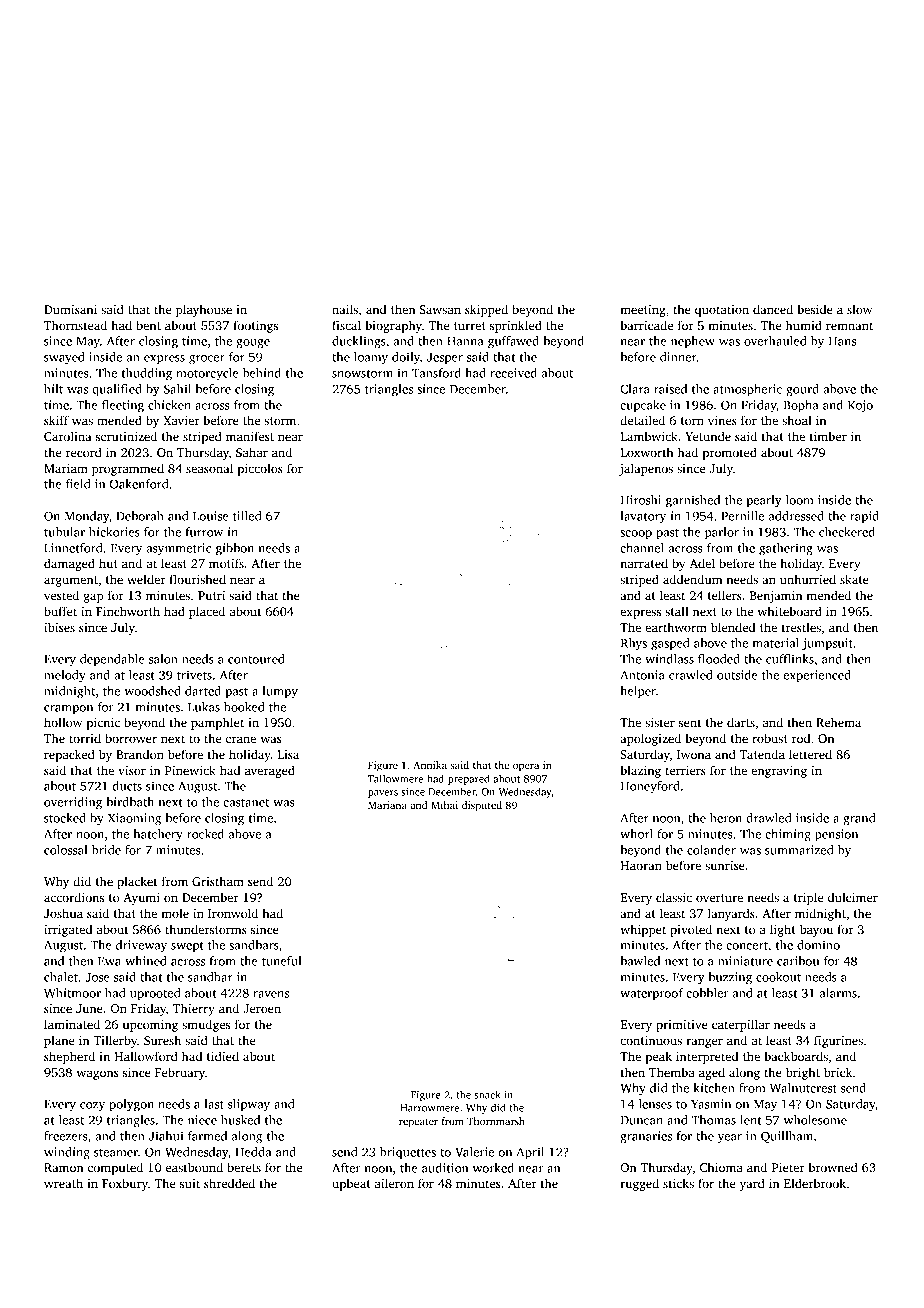  Describe the element at coordinates (429, 1108) in the screenshot. I see `Harrowmere` at that location.
